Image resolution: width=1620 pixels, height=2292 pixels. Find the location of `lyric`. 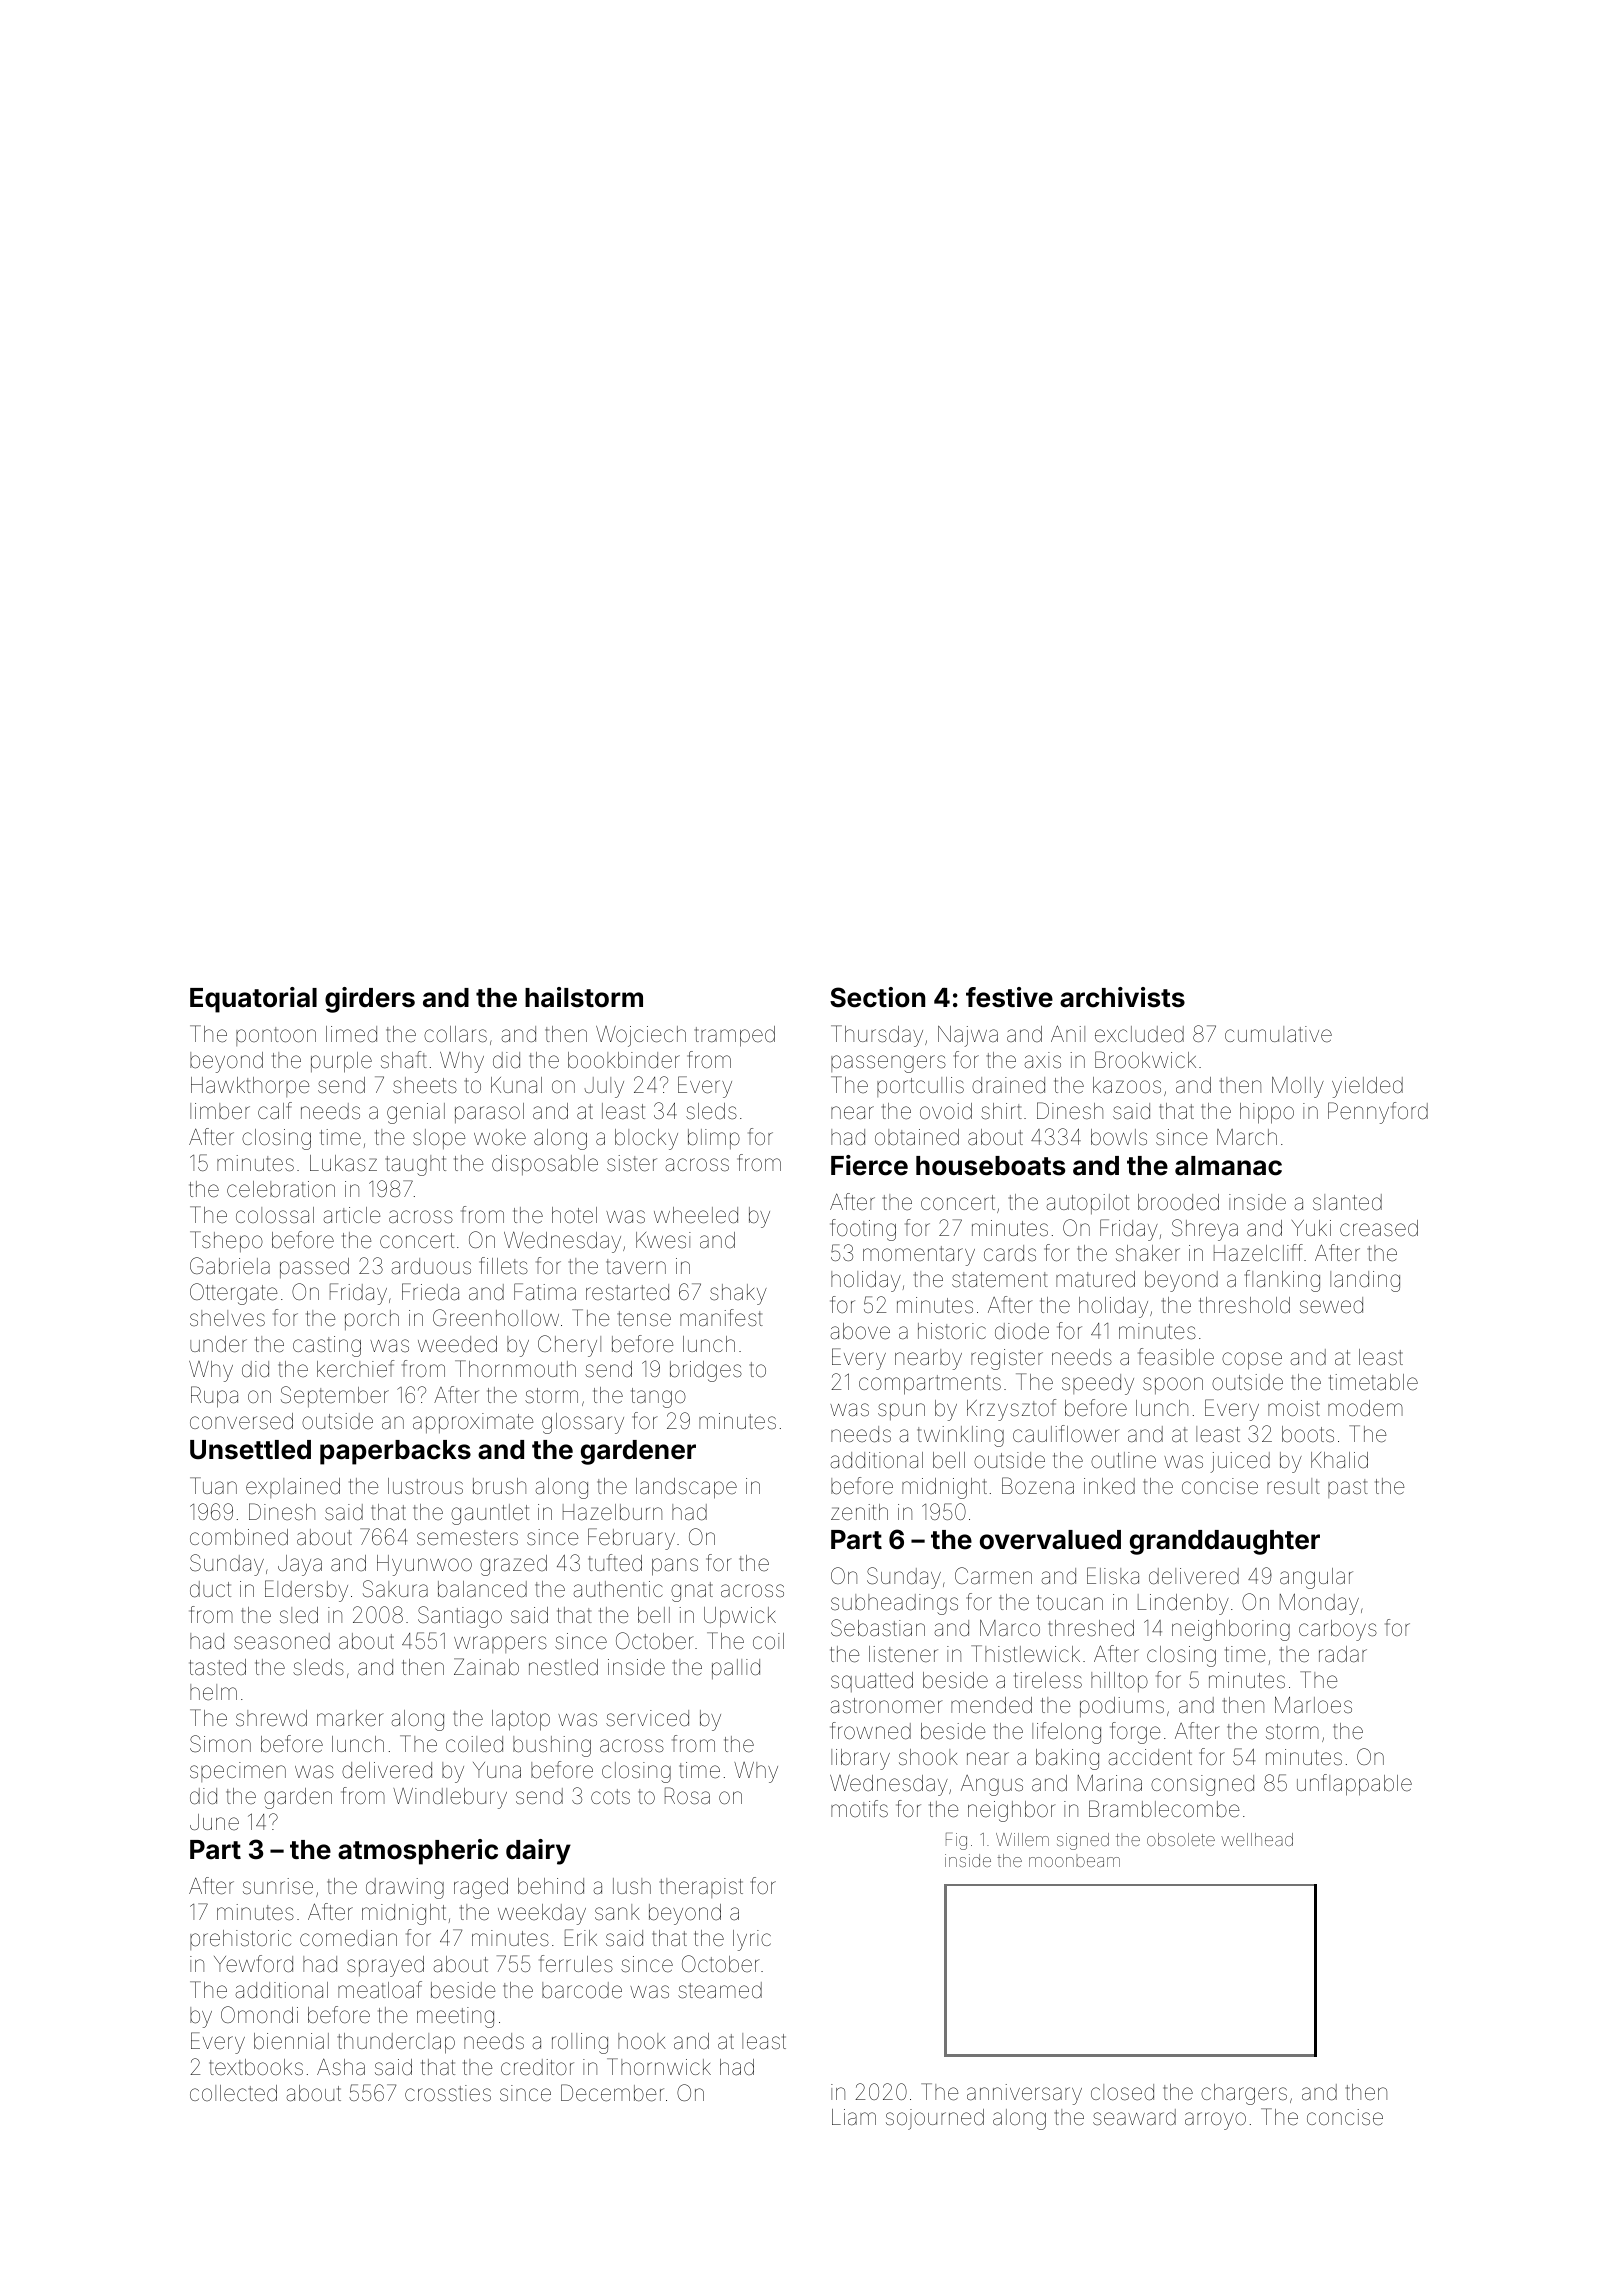

lyric is located at coordinates (752, 1940).
